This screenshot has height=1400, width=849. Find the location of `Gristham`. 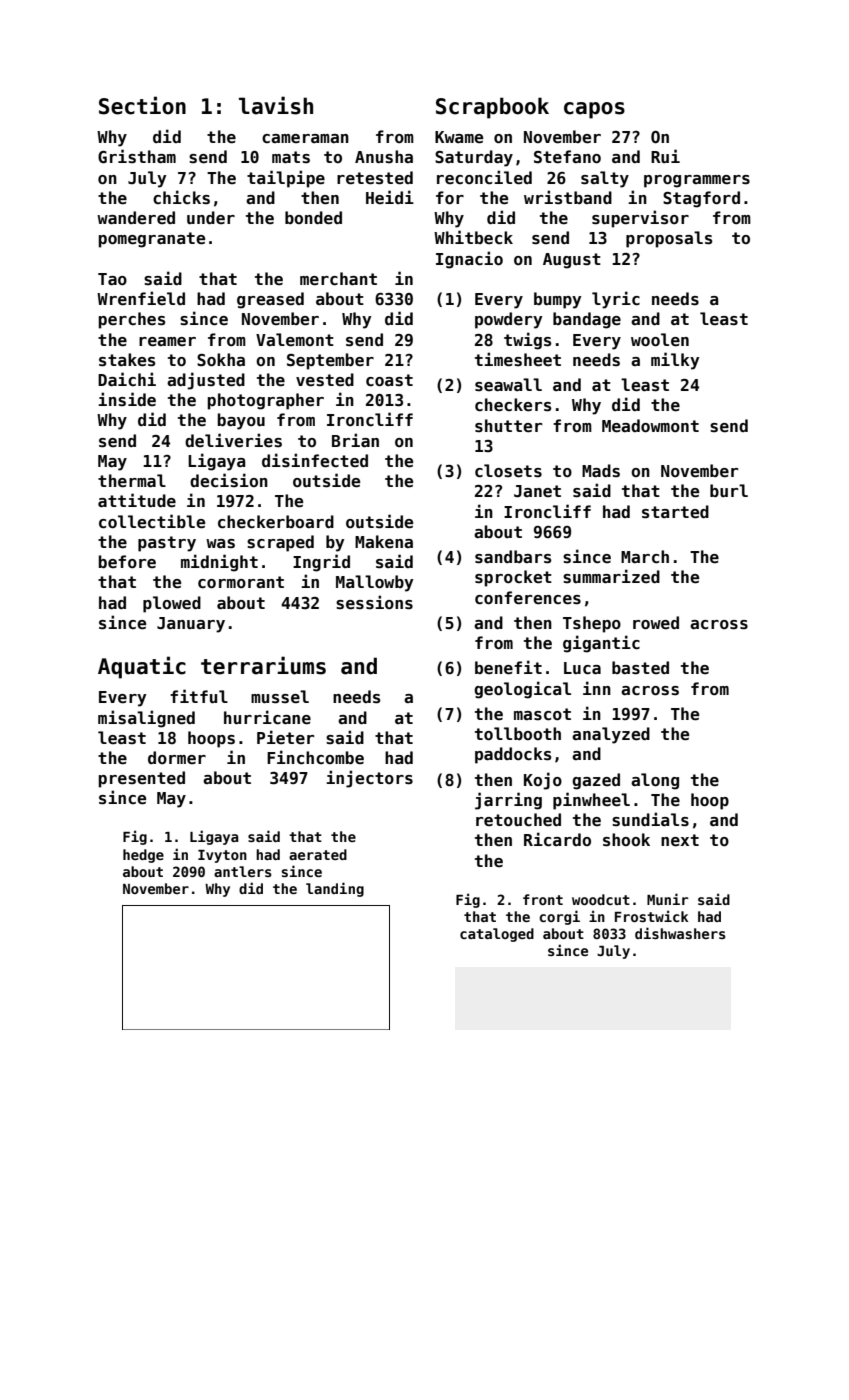

Gristham is located at coordinates (137, 156).
